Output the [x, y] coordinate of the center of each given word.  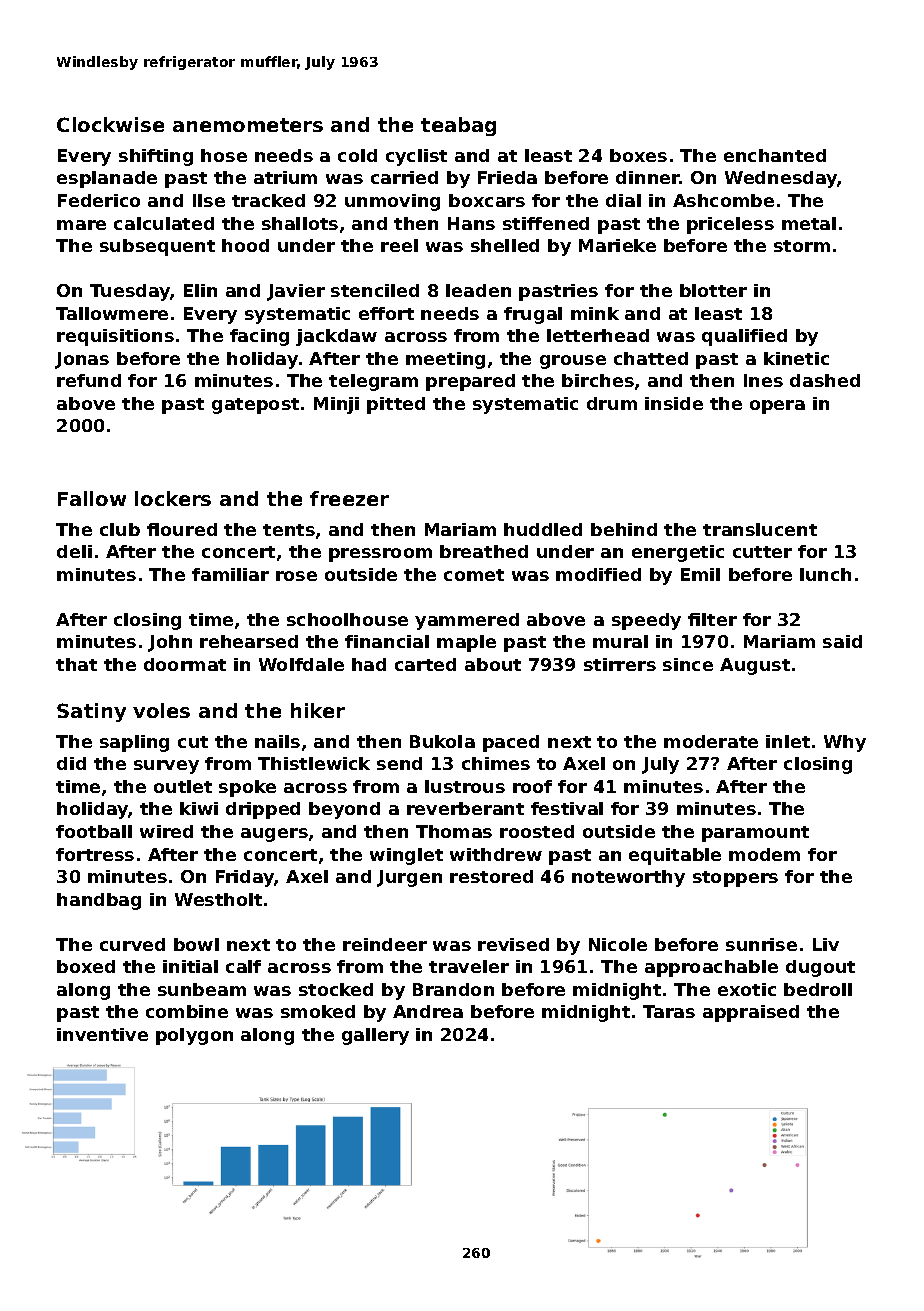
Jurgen [409, 878]
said [842, 641]
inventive [102, 1034]
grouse [573, 362]
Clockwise [110, 124]
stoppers [735, 879]
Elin [200, 290]
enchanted [775, 155]
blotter [713, 290]
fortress [95, 854]
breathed [484, 551]
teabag [458, 126]
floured [182, 529]
